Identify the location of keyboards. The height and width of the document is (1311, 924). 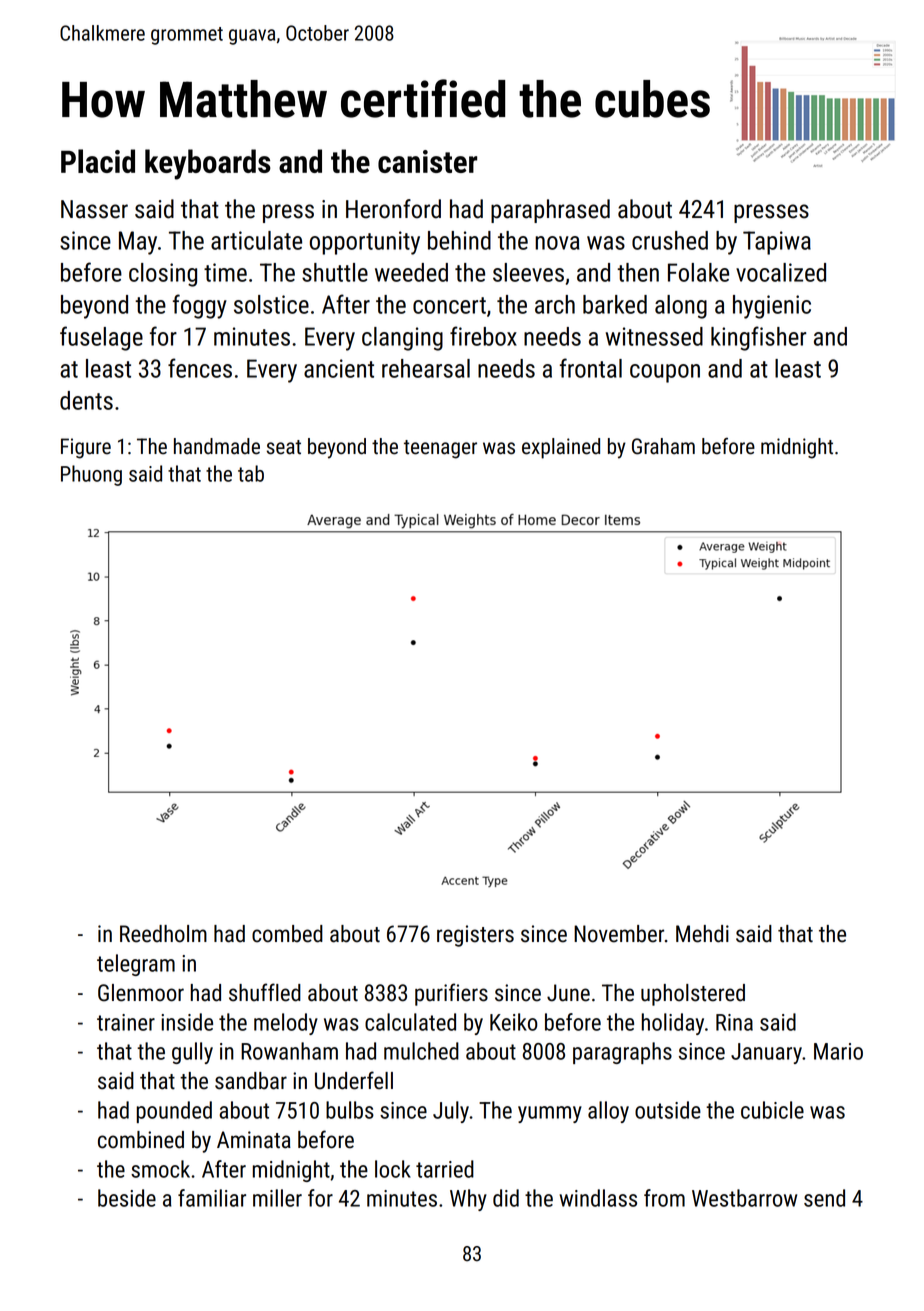
(208, 164).
